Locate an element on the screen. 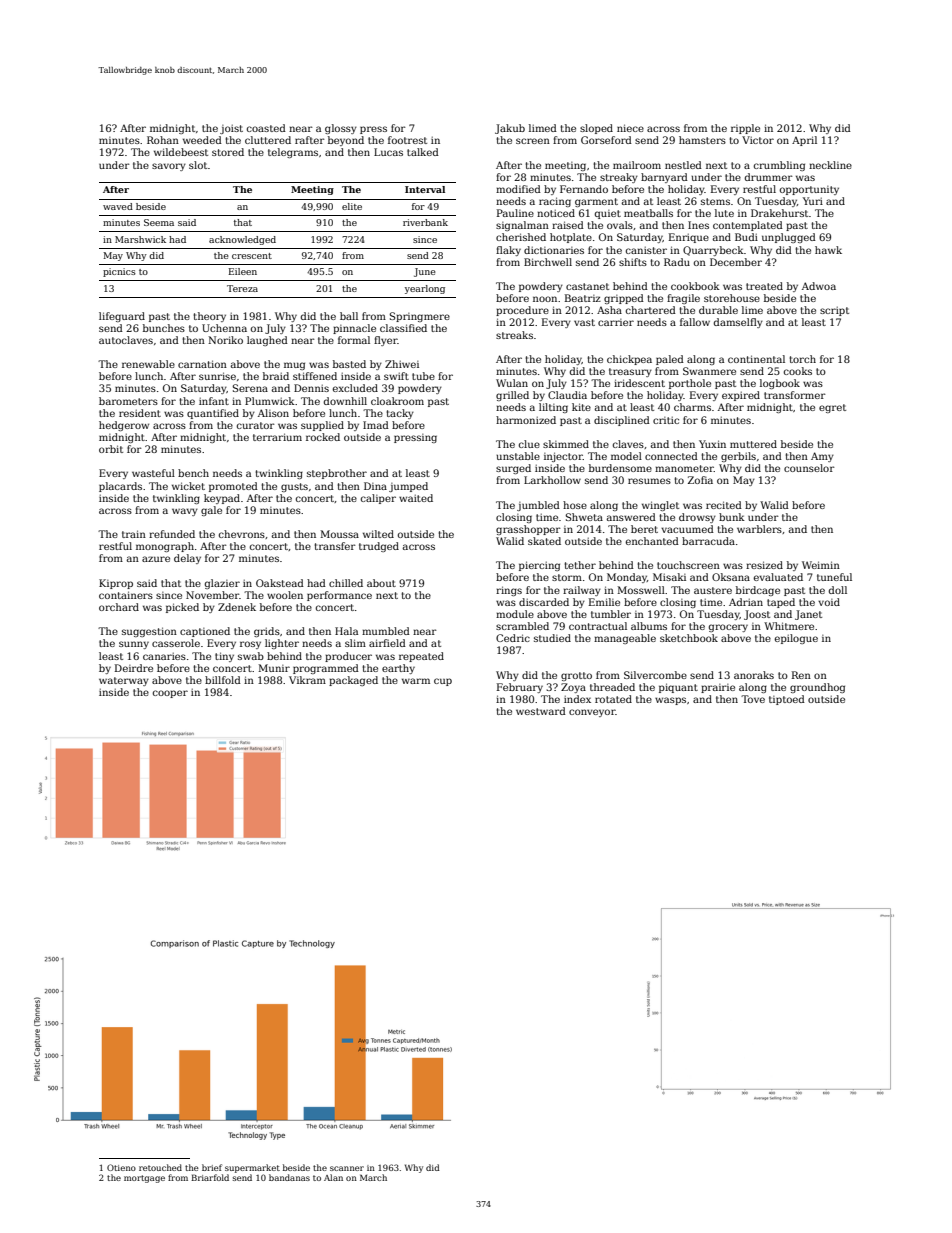 The width and height of the screenshot is (952, 1233). mortgage is located at coordinates (144, 1179).
